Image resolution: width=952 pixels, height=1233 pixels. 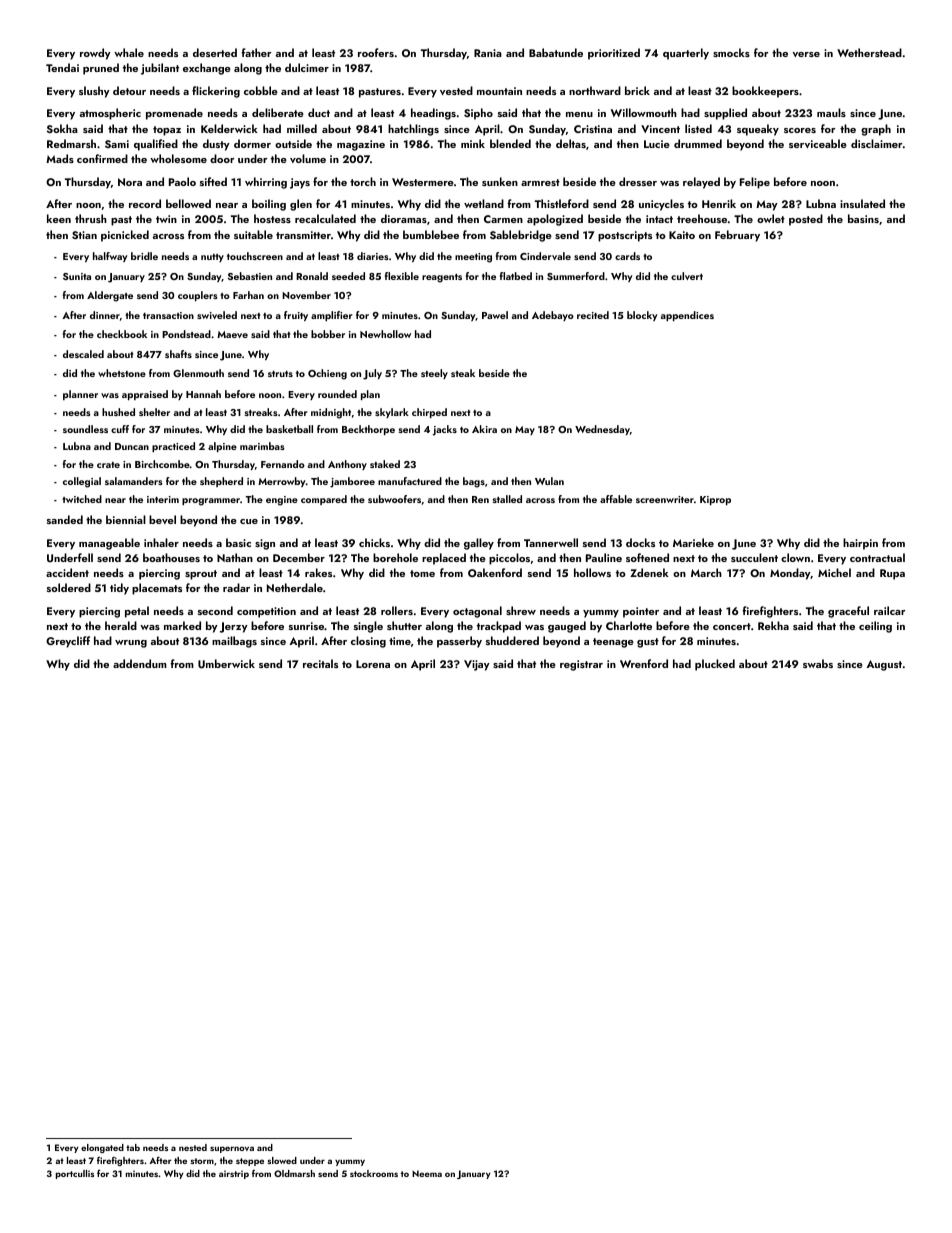 I want to click on basins, so click(x=863, y=218).
